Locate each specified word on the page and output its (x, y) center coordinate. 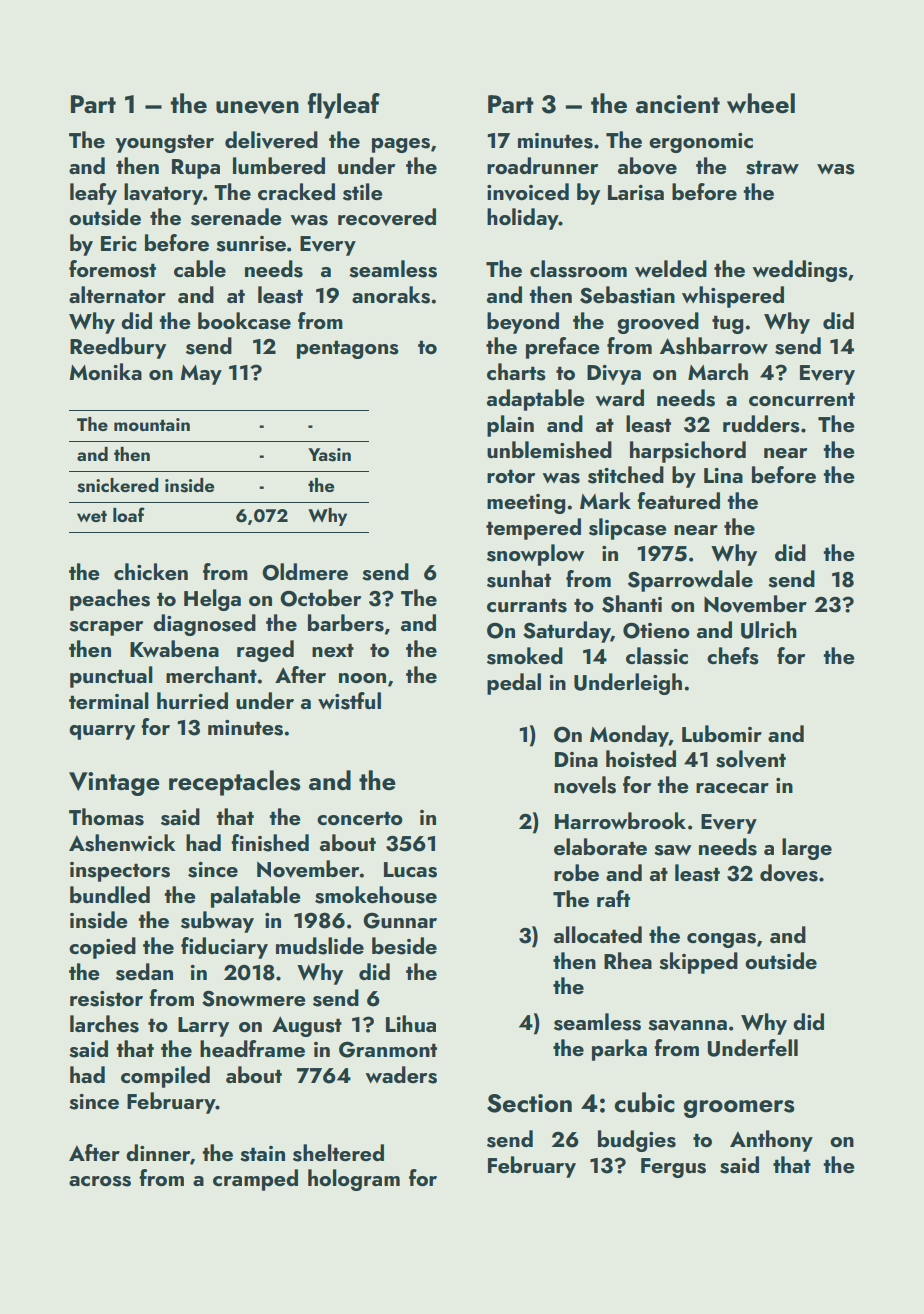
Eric (119, 243)
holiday (523, 219)
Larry (203, 1027)
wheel (761, 103)
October (320, 598)
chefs (733, 656)
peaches (110, 600)
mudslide (320, 946)
